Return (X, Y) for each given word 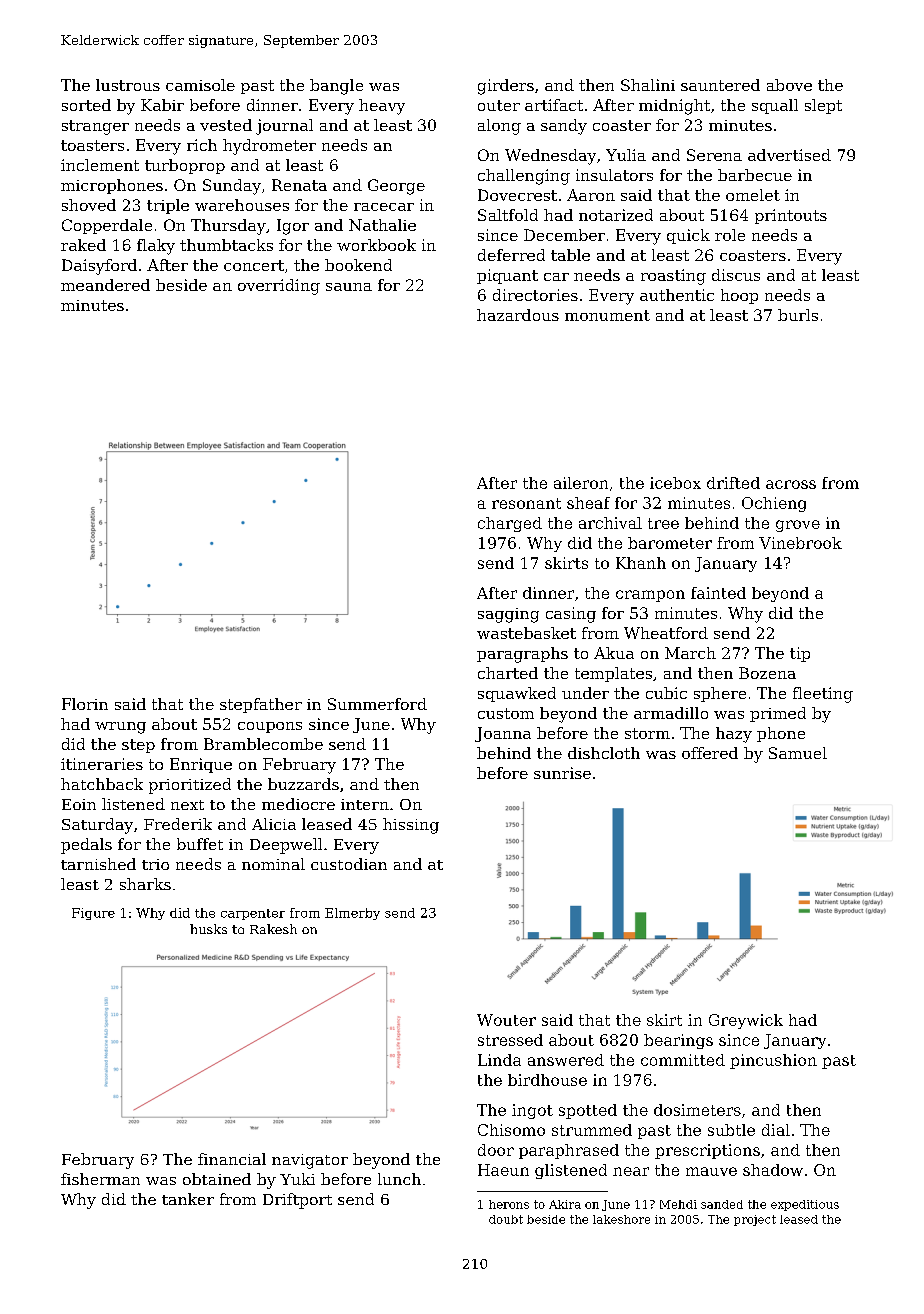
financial (232, 1159)
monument (607, 315)
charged (510, 524)
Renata (299, 185)
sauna (349, 287)
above (789, 85)
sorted (86, 105)
